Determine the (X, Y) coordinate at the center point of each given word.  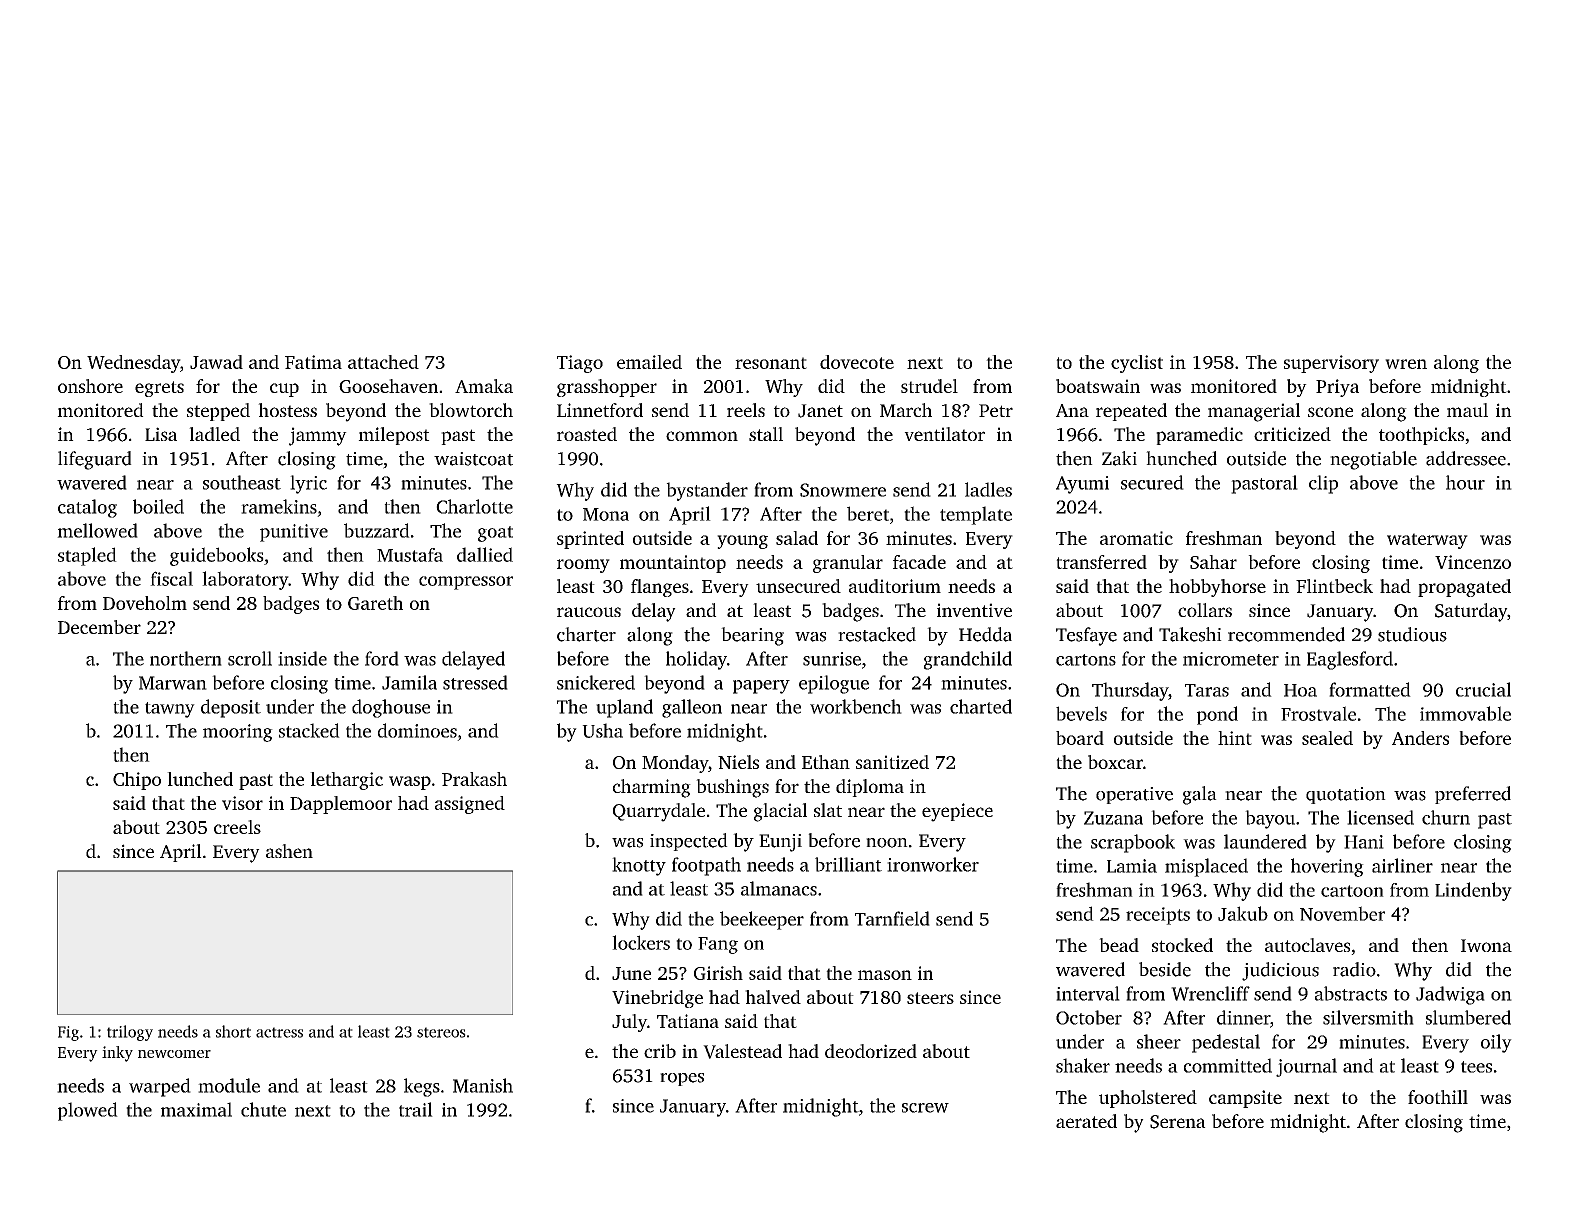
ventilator (944, 434)
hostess (287, 410)
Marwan (173, 683)
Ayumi (1082, 485)
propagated (1464, 588)
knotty (639, 866)
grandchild (968, 660)
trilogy (130, 1033)
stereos (441, 1032)
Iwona (1486, 945)
